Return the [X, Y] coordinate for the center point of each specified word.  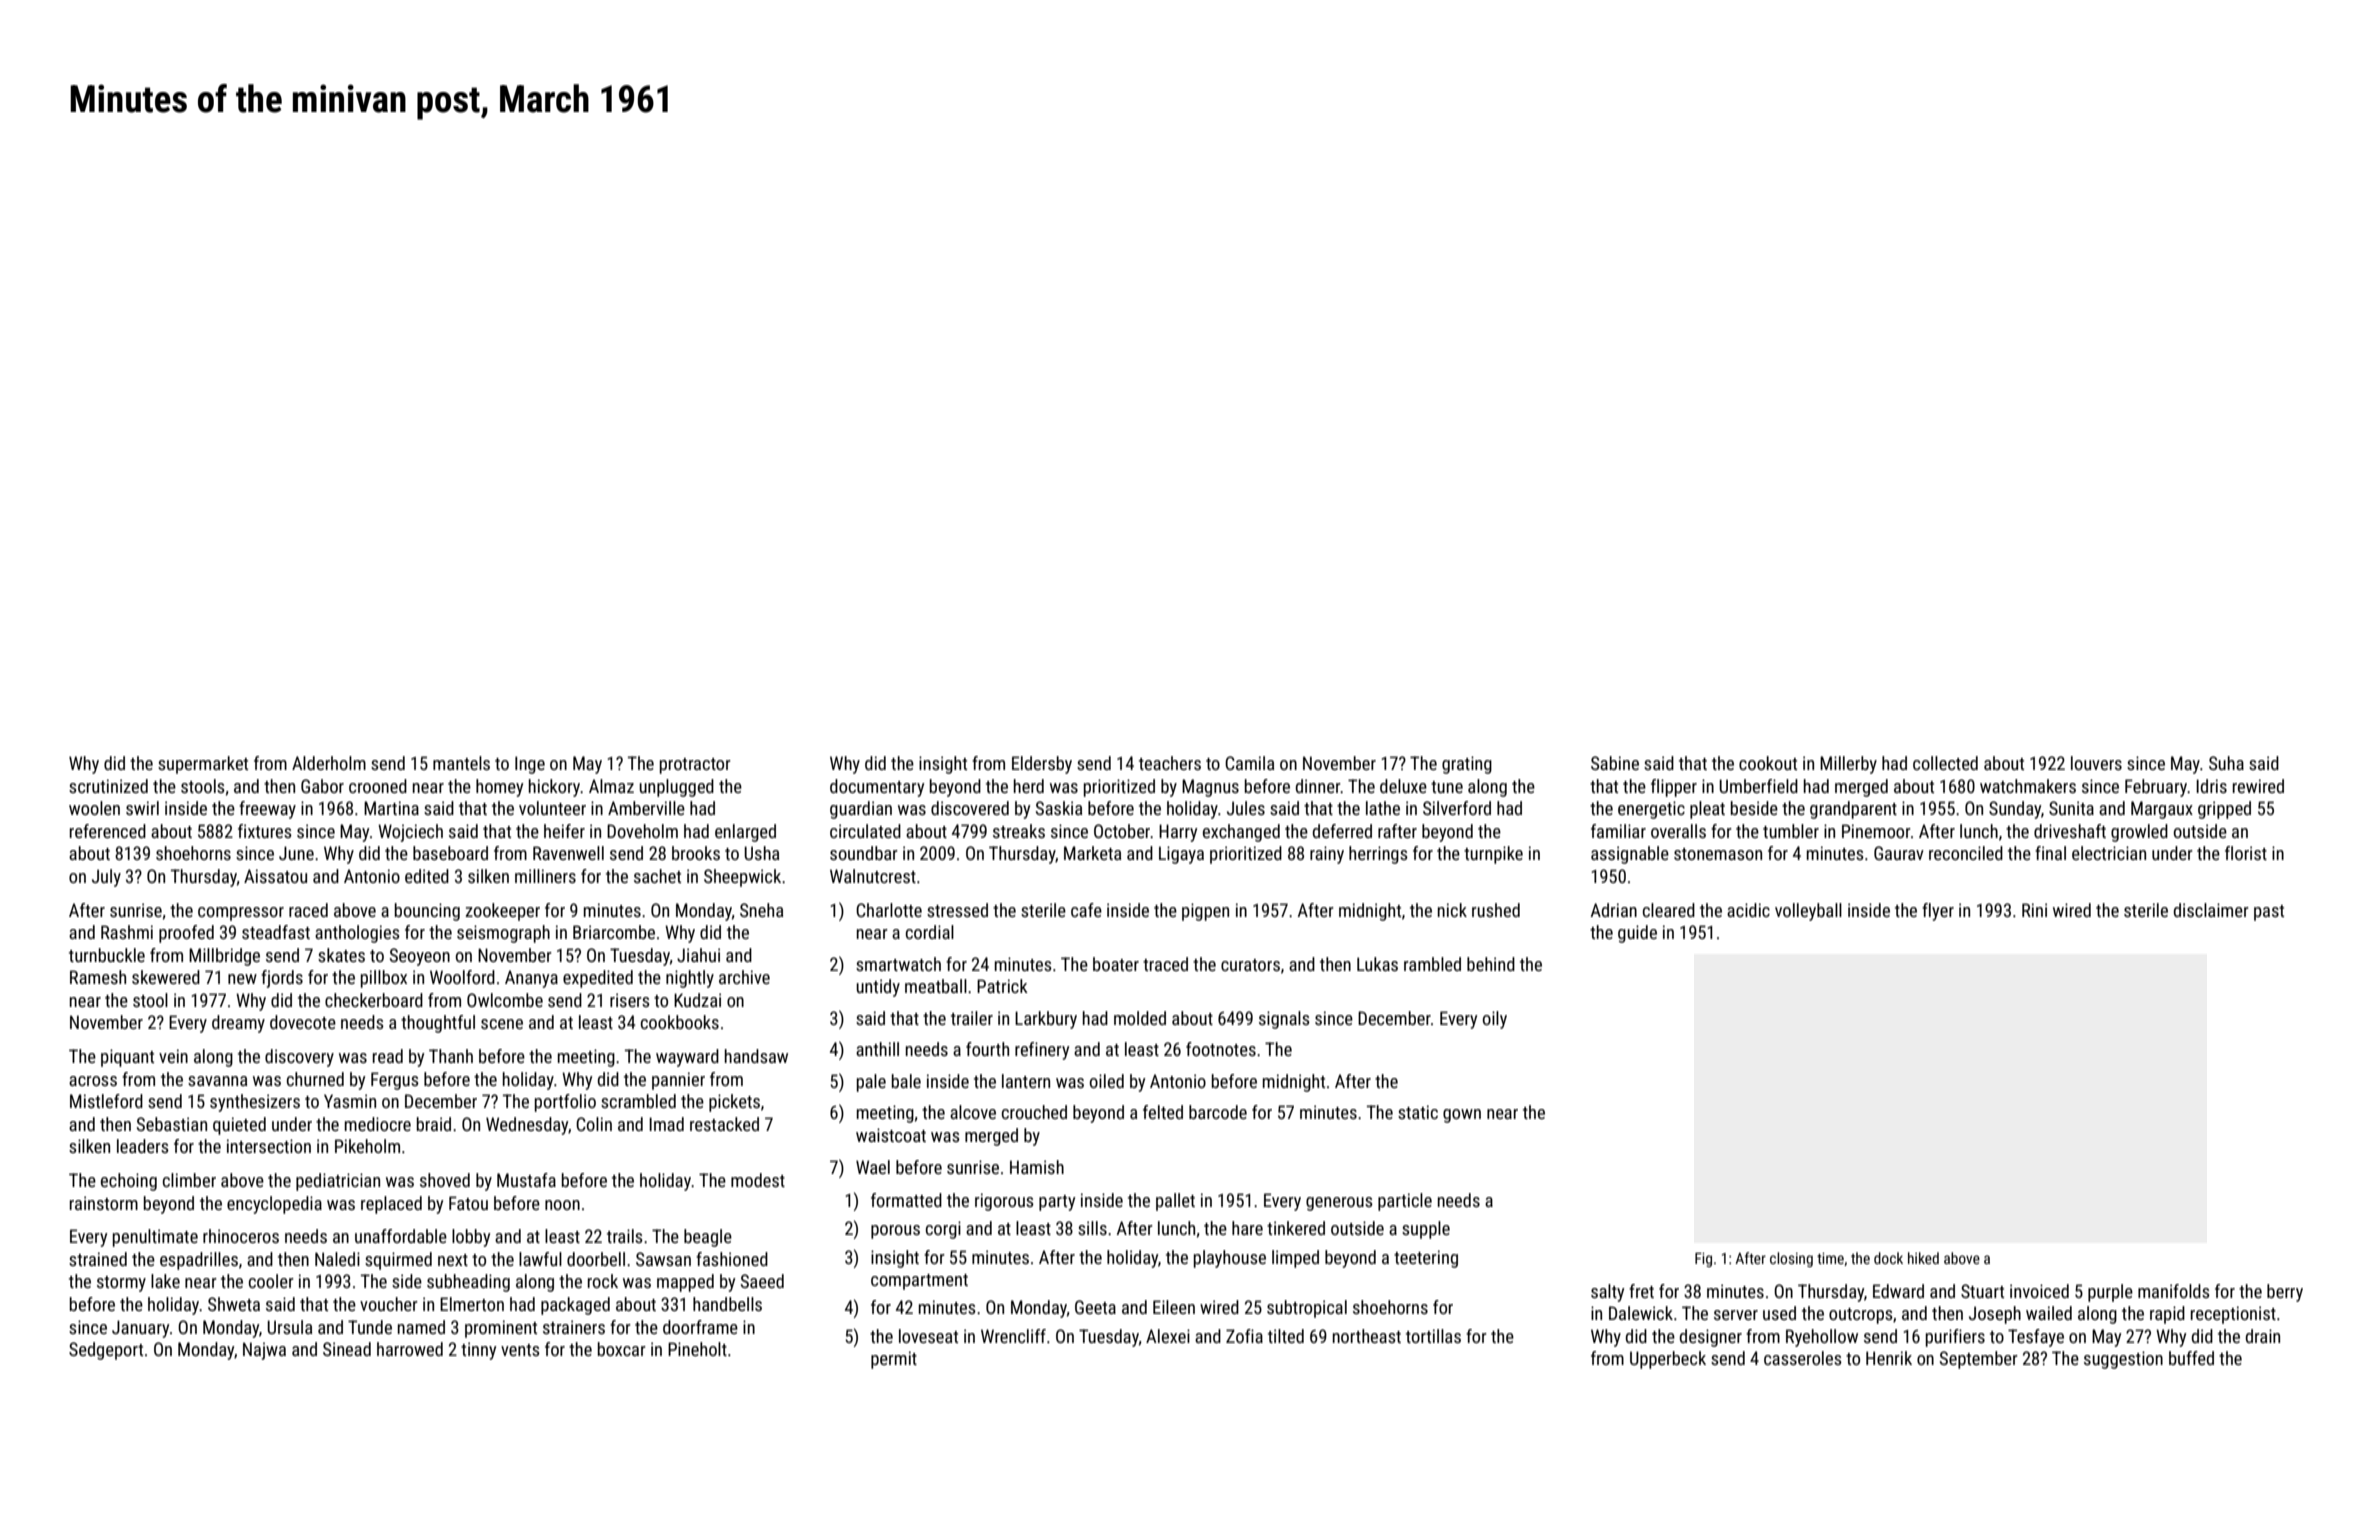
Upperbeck [1668, 1360]
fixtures [265, 831]
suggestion [2123, 1360]
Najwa [264, 1351]
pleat [1707, 810]
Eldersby [1042, 765]
